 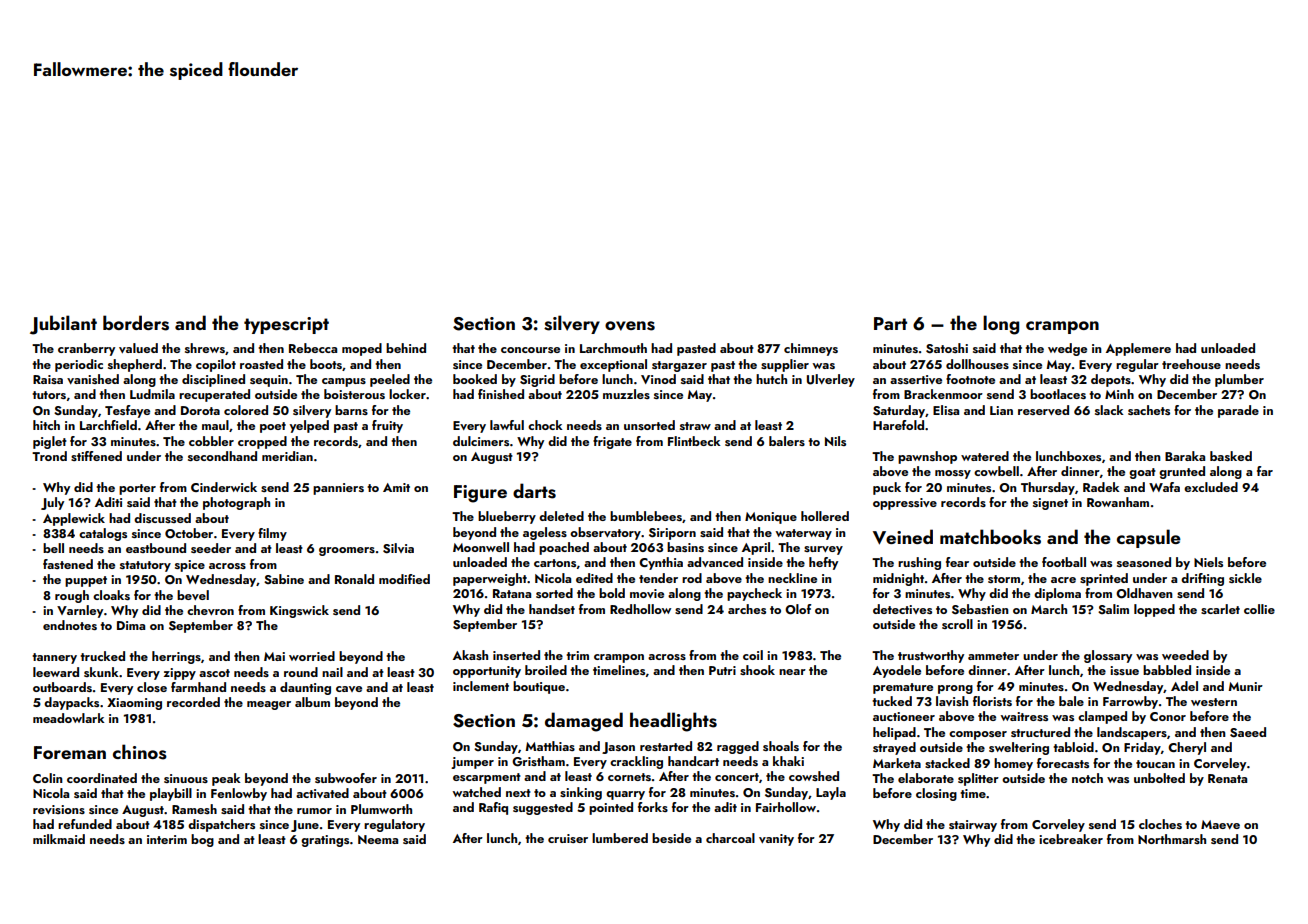 I want to click on typescript, so click(x=286, y=325).
